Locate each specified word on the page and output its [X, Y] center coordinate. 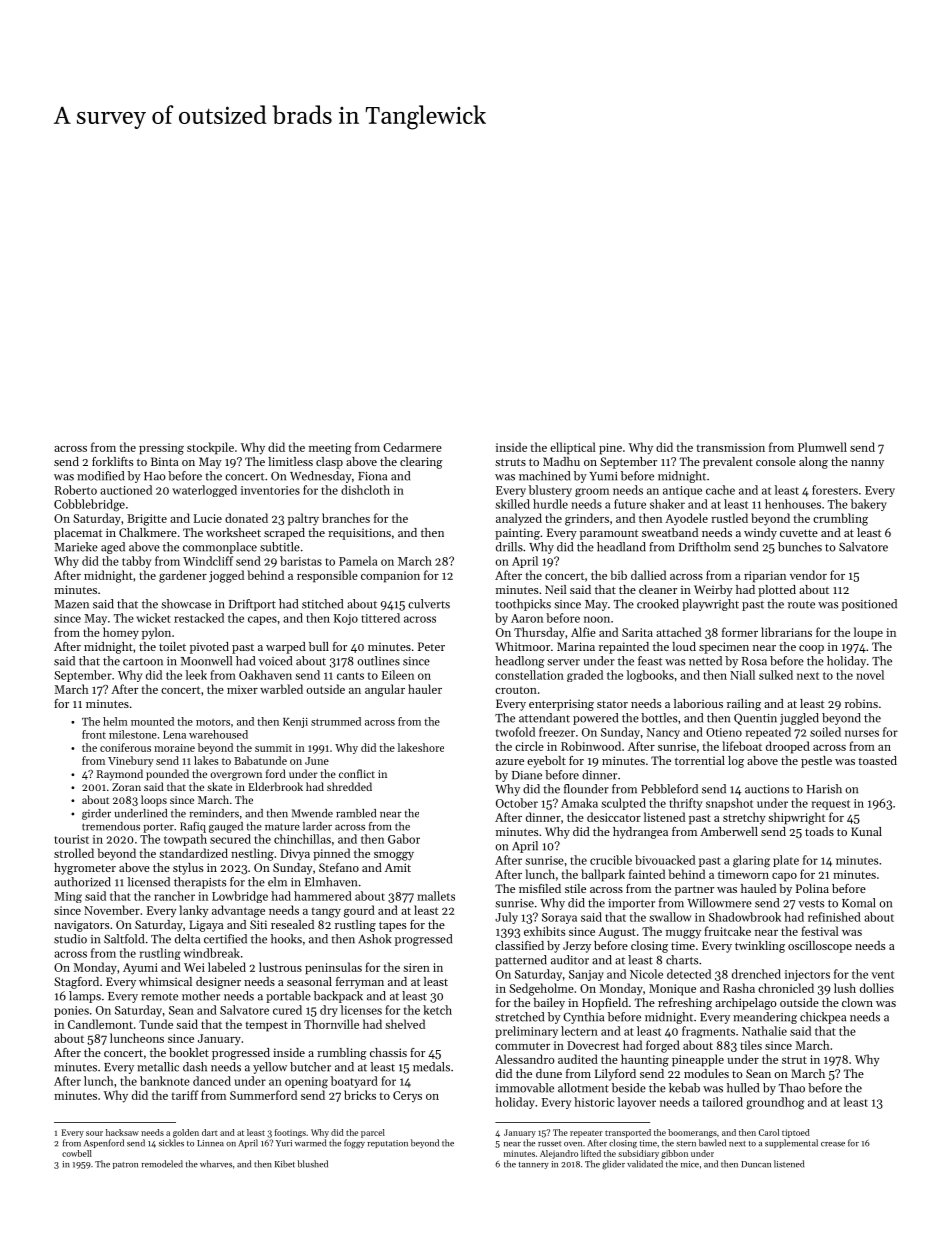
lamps [85, 997]
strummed [336, 721]
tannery [534, 1165]
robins [861, 703]
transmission [731, 447]
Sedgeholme [541, 989]
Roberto [76, 490]
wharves [216, 1164]
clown [857, 1002]
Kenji [295, 723]
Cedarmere [412, 447]
